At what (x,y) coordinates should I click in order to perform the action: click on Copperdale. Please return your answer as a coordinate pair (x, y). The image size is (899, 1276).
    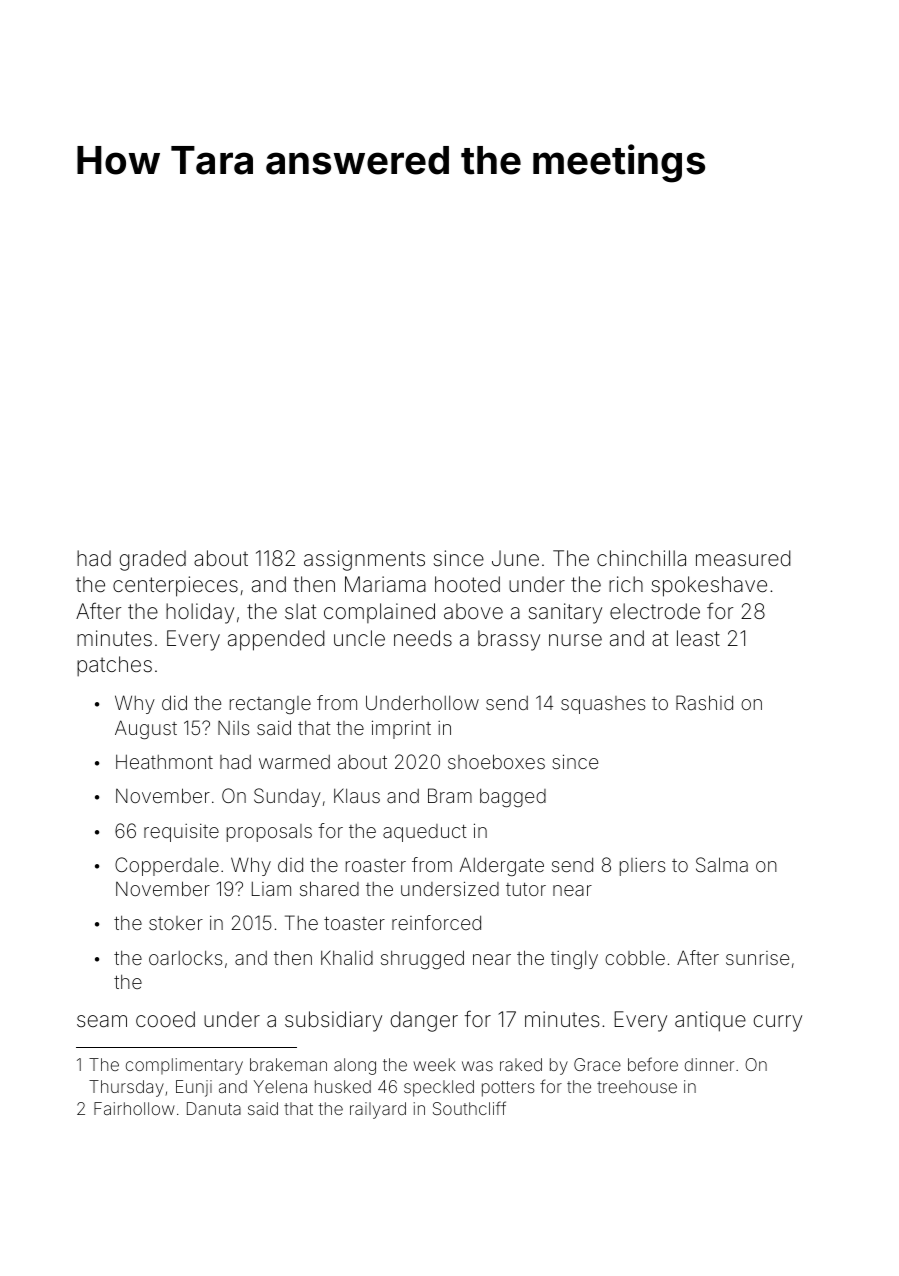
    Looking at the image, I should click on (167, 866).
